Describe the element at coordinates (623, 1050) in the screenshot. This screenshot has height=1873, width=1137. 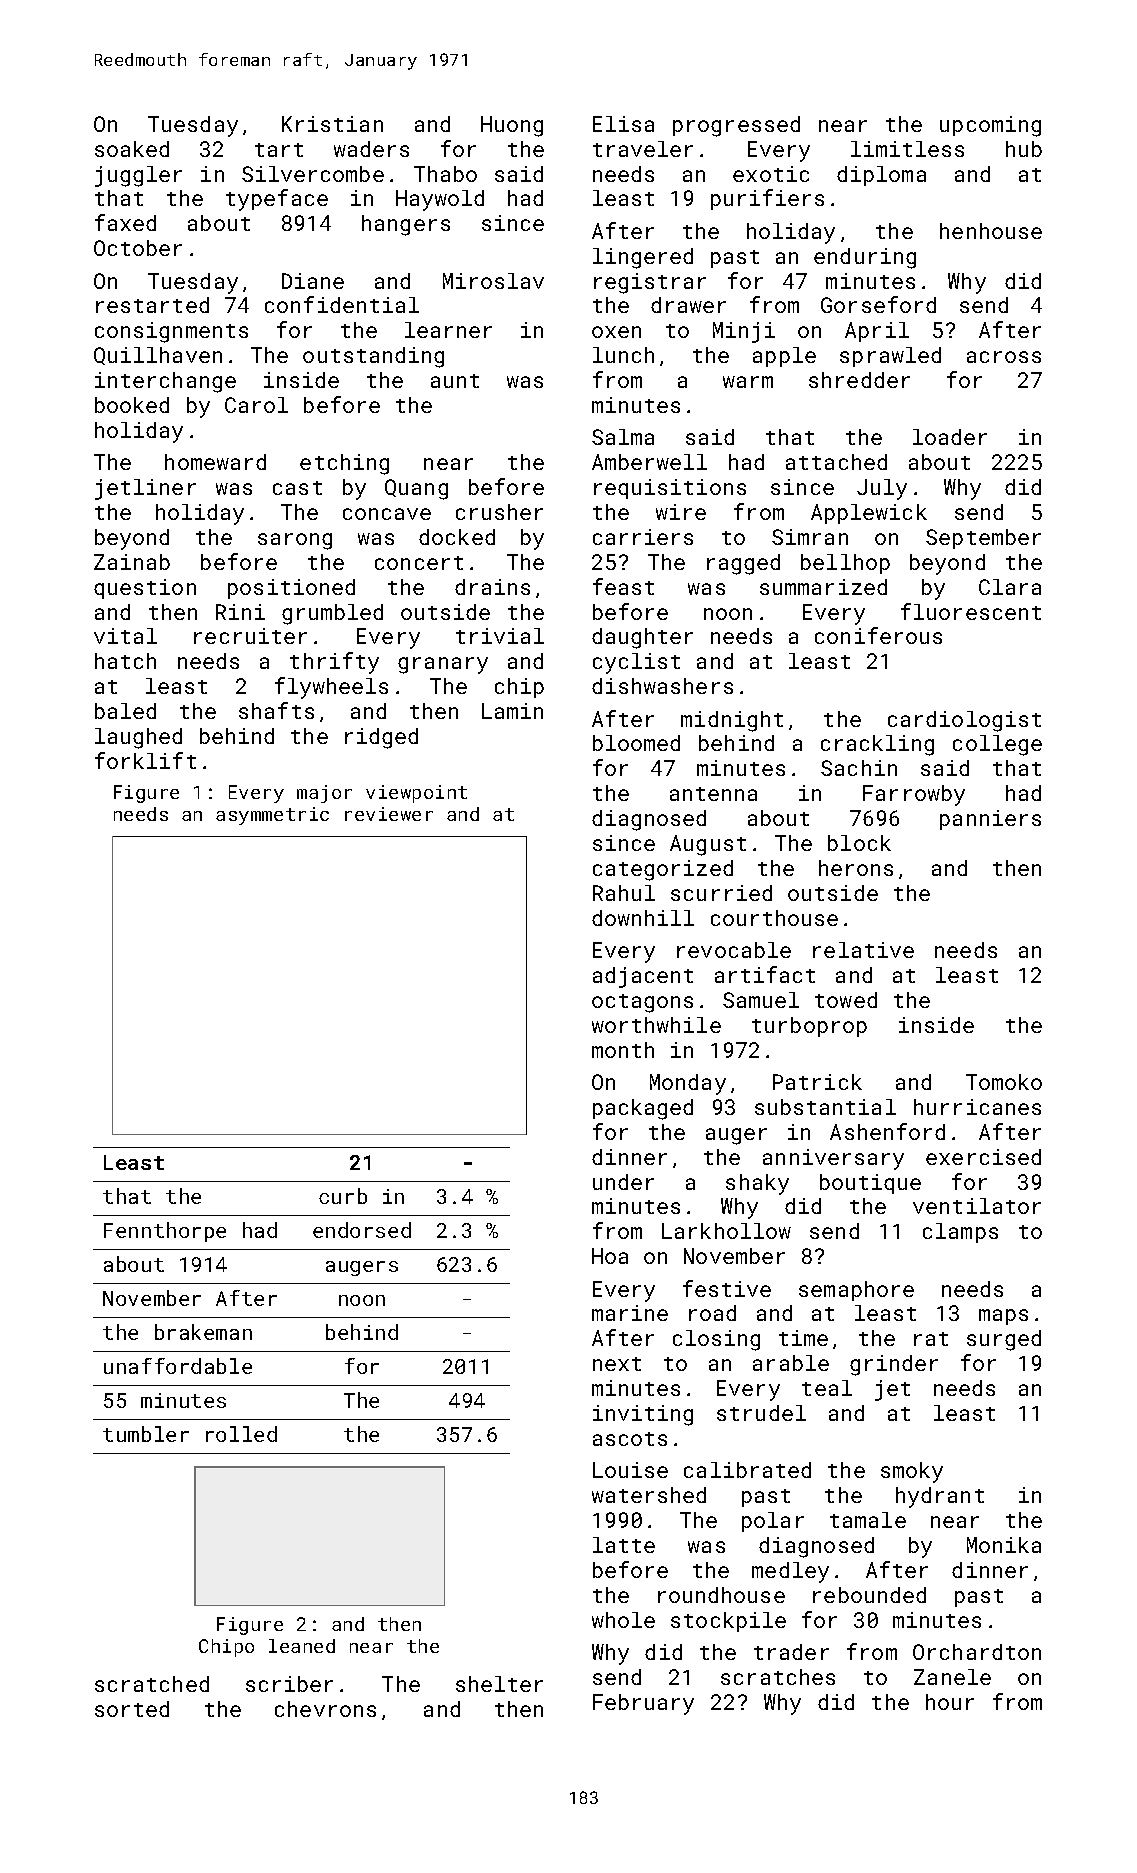
I see `month` at that location.
